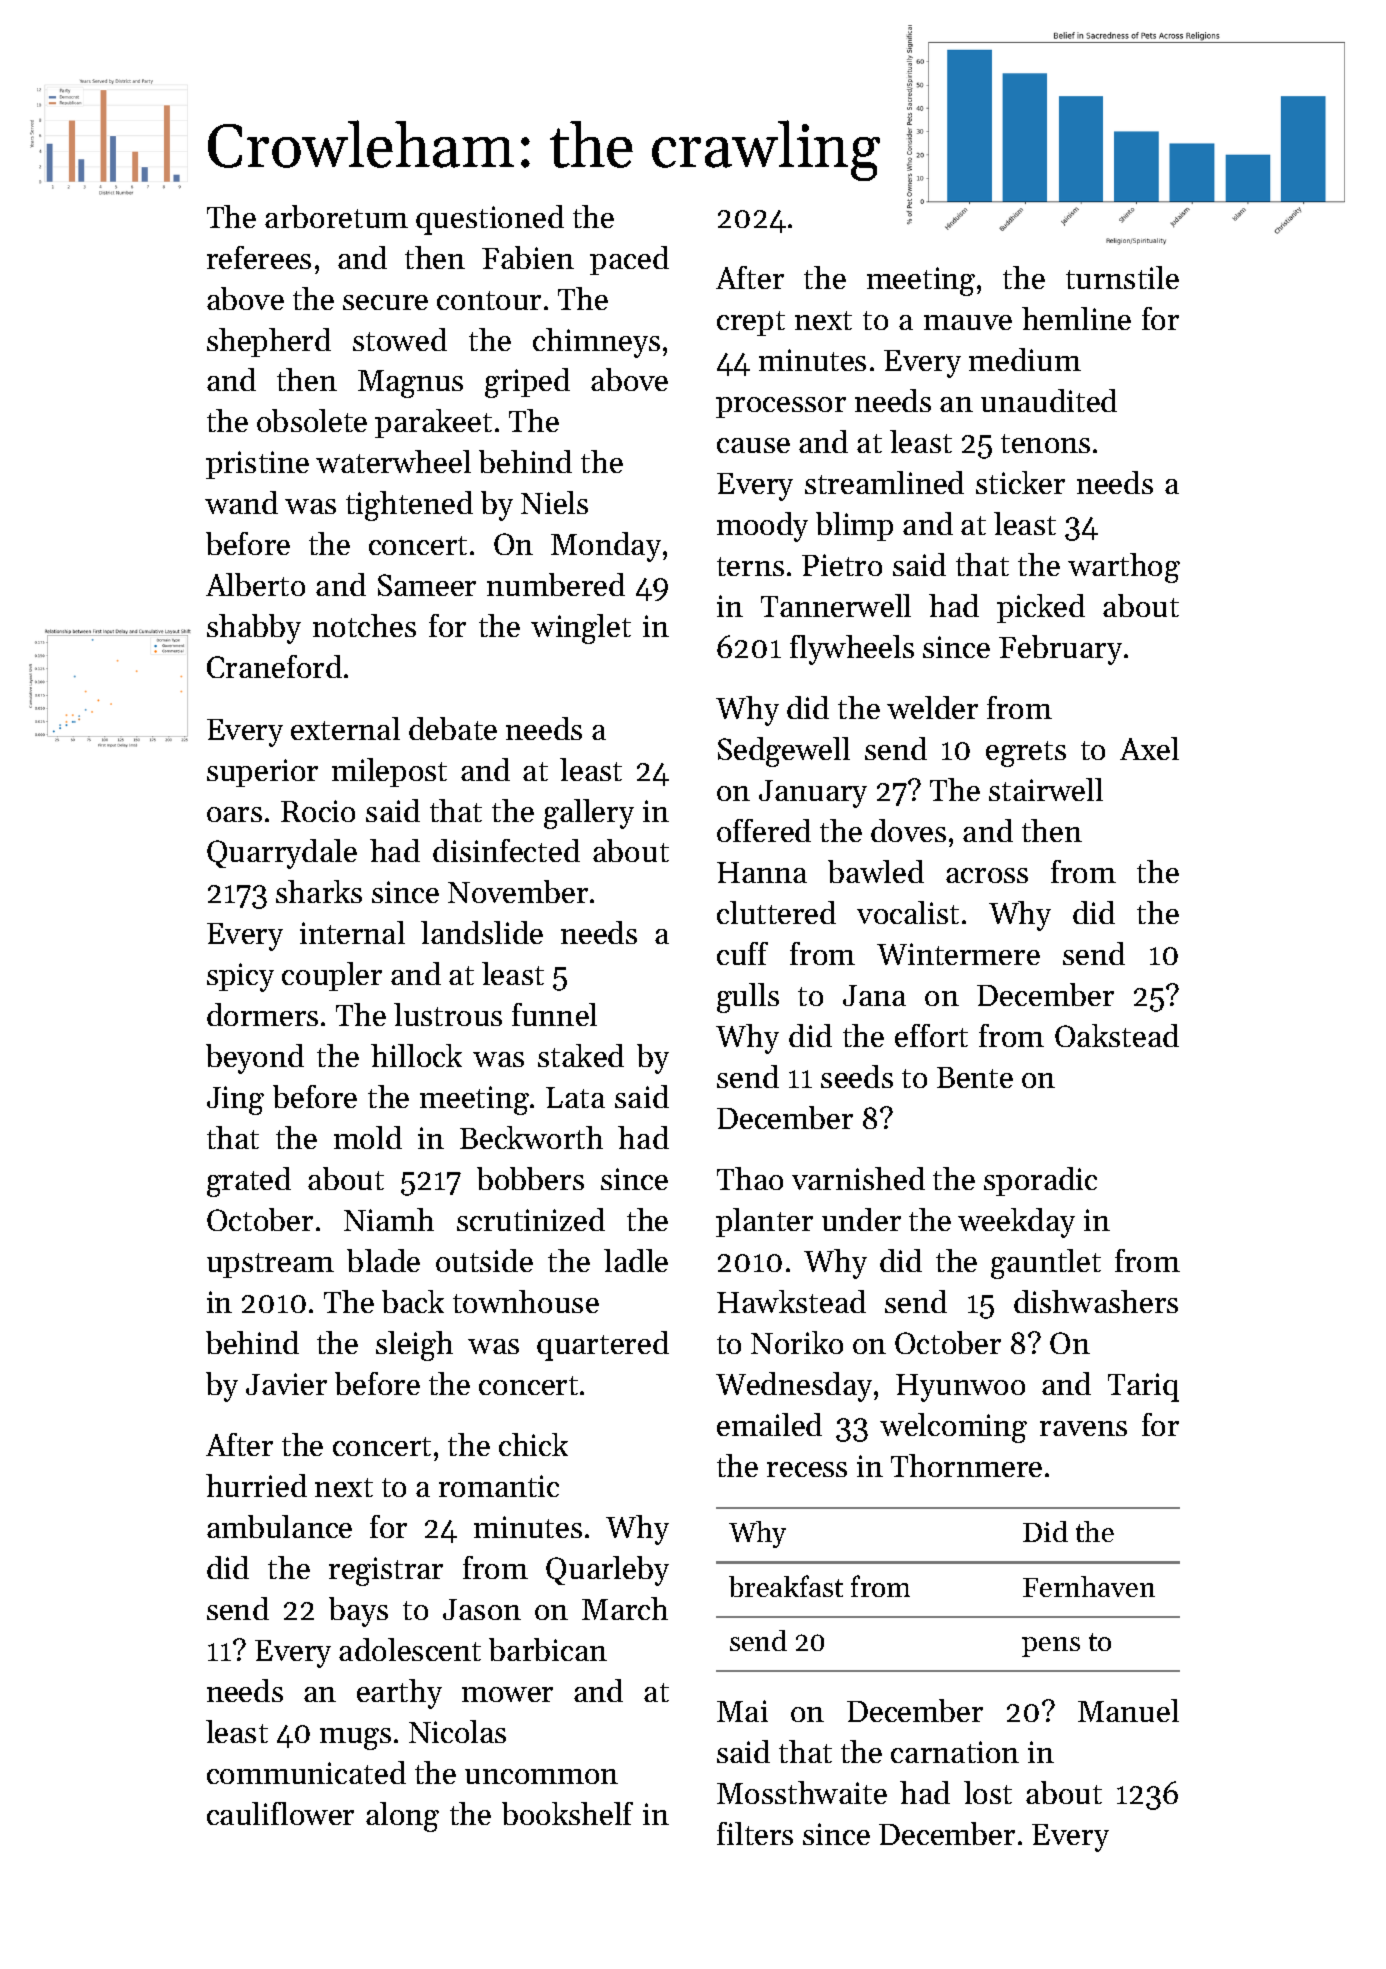  Describe the element at coordinates (1149, 748) in the screenshot. I see `Axel` at that location.
